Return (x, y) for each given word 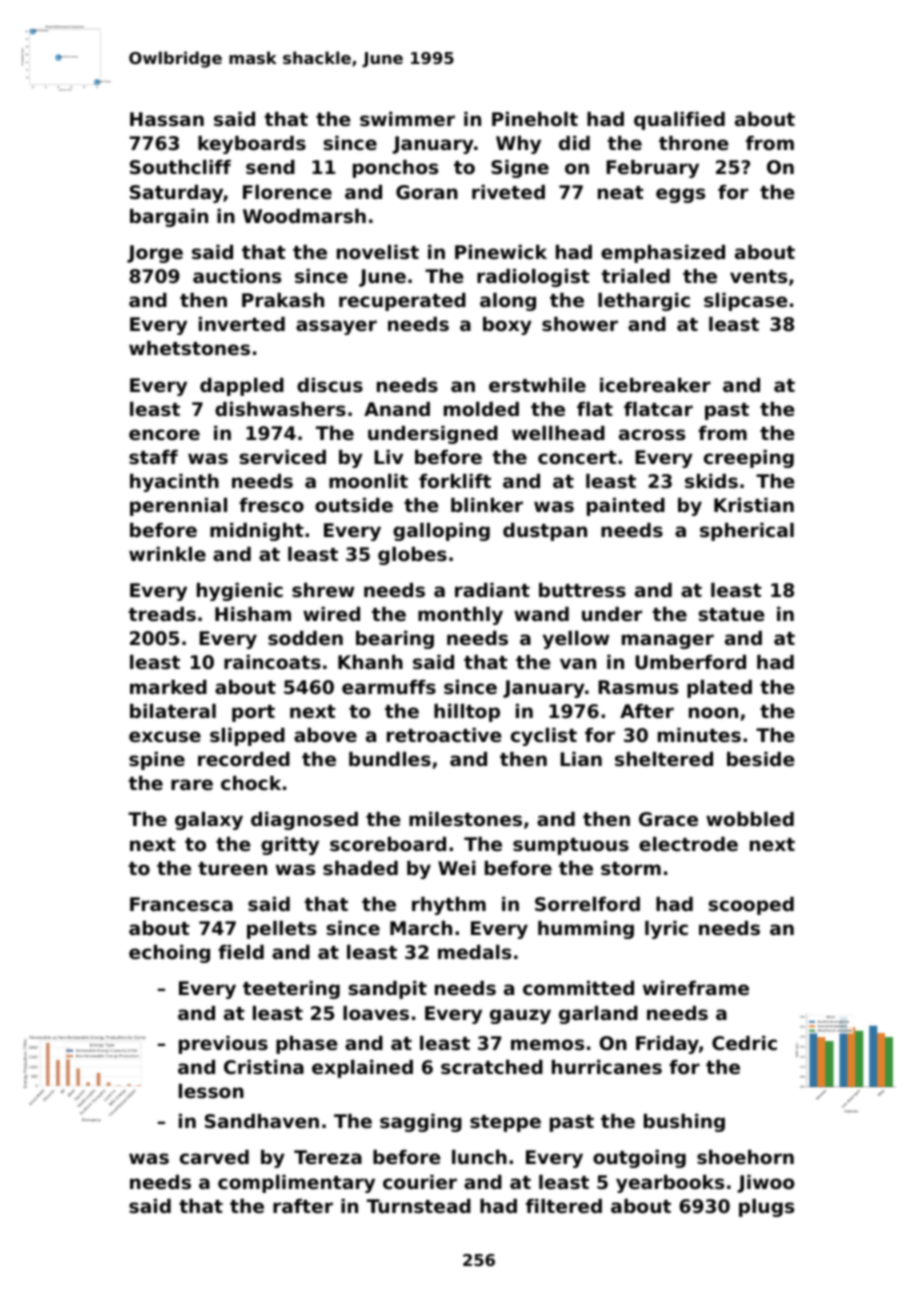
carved (214, 1157)
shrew (323, 590)
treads (162, 614)
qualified (679, 121)
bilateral (173, 711)
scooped (751, 906)
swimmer (407, 119)
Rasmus (638, 687)
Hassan (167, 119)
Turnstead (419, 1206)
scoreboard (388, 844)
